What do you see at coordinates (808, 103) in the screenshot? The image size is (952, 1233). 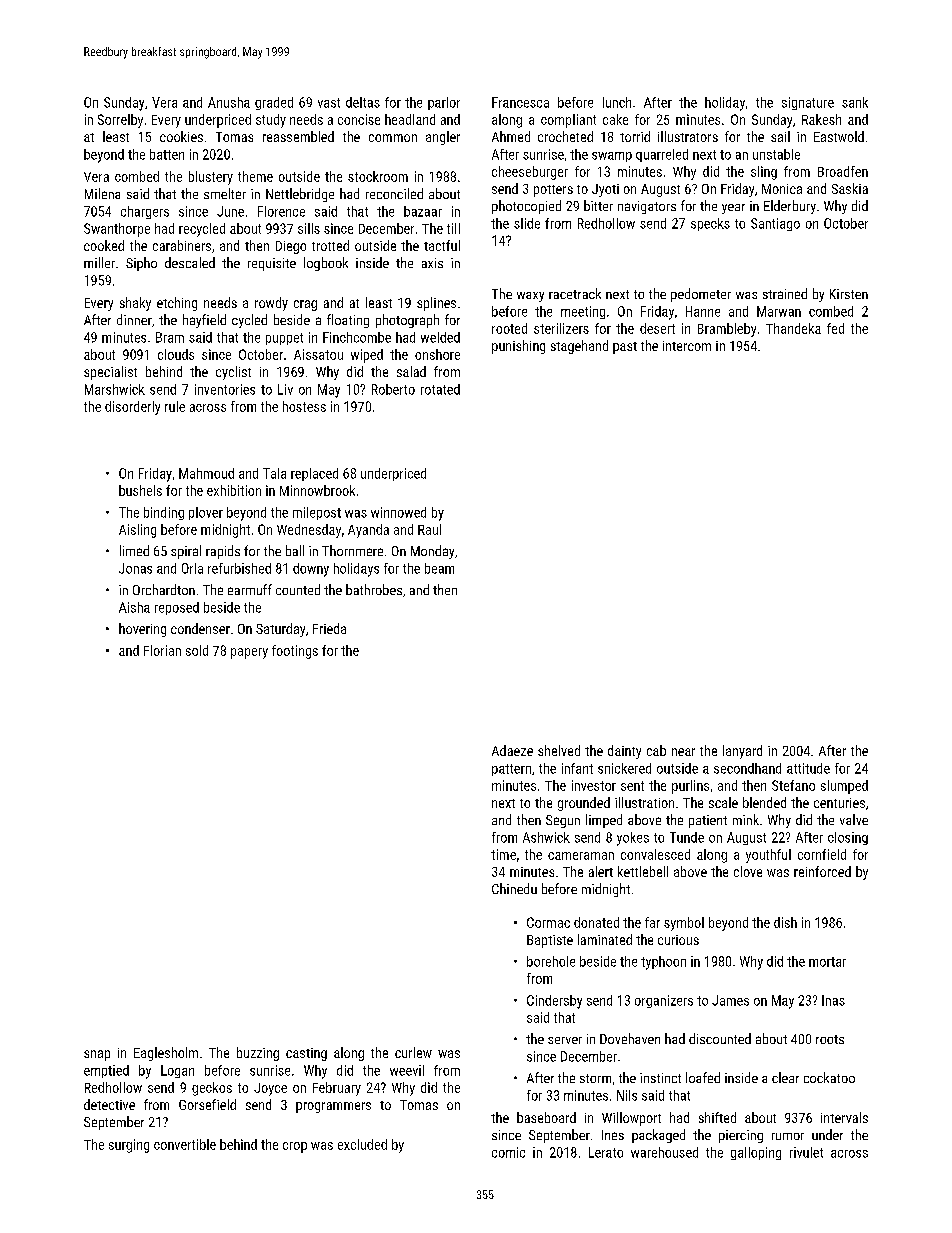 I see `signature` at bounding box center [808, 103].
